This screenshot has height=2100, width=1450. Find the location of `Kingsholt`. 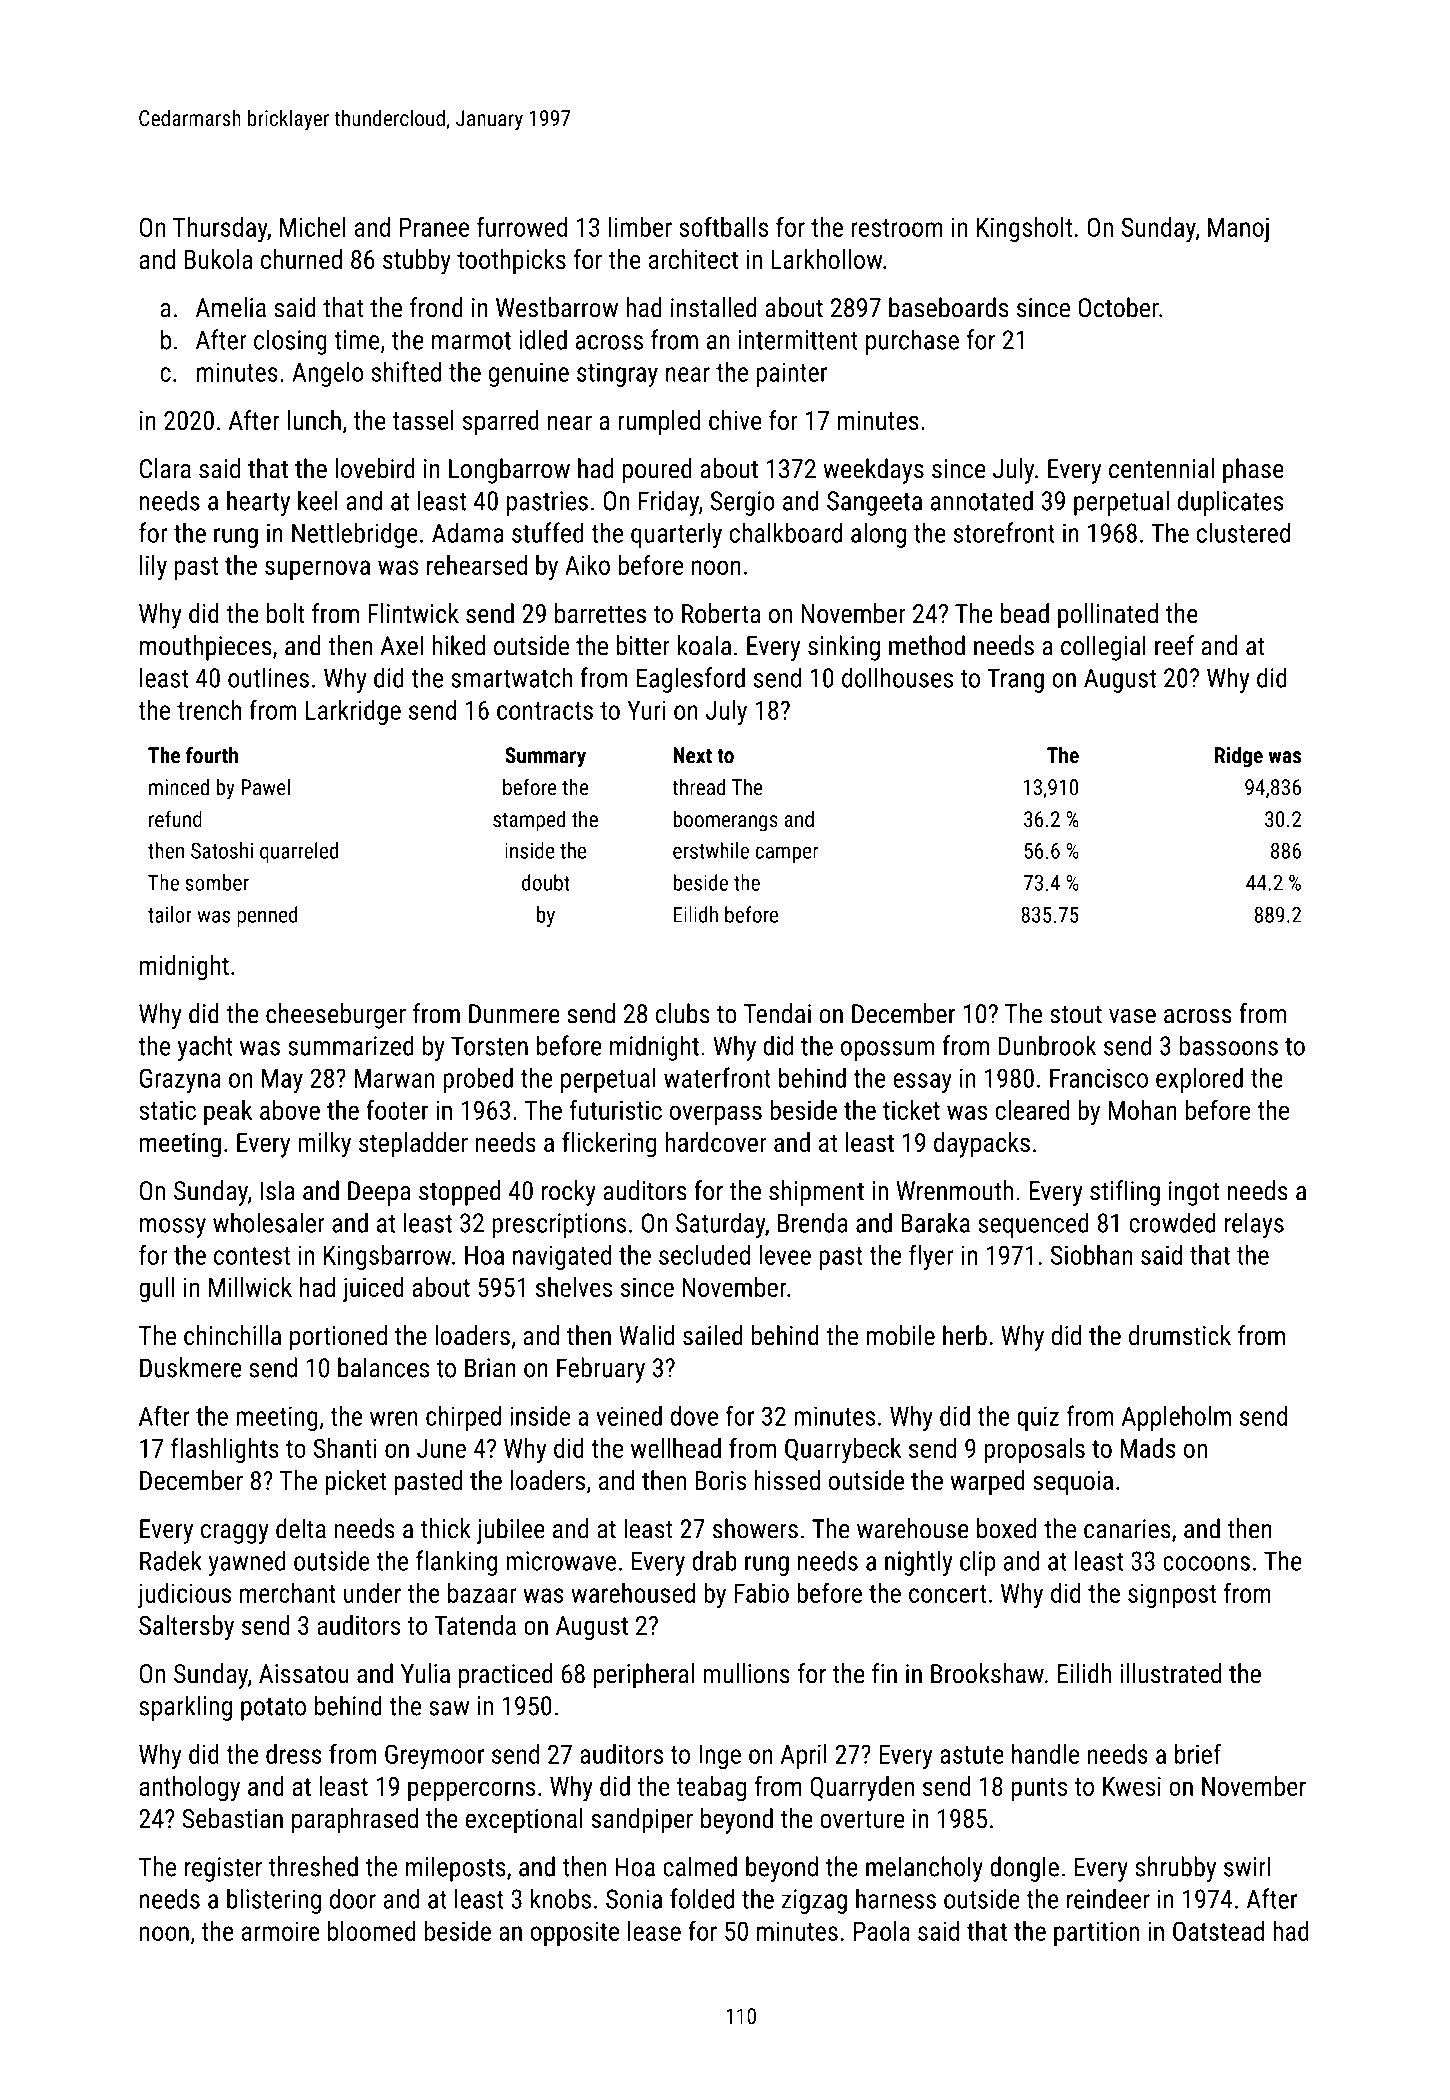

Kingsholt is located at coordinates (1024, 229).
